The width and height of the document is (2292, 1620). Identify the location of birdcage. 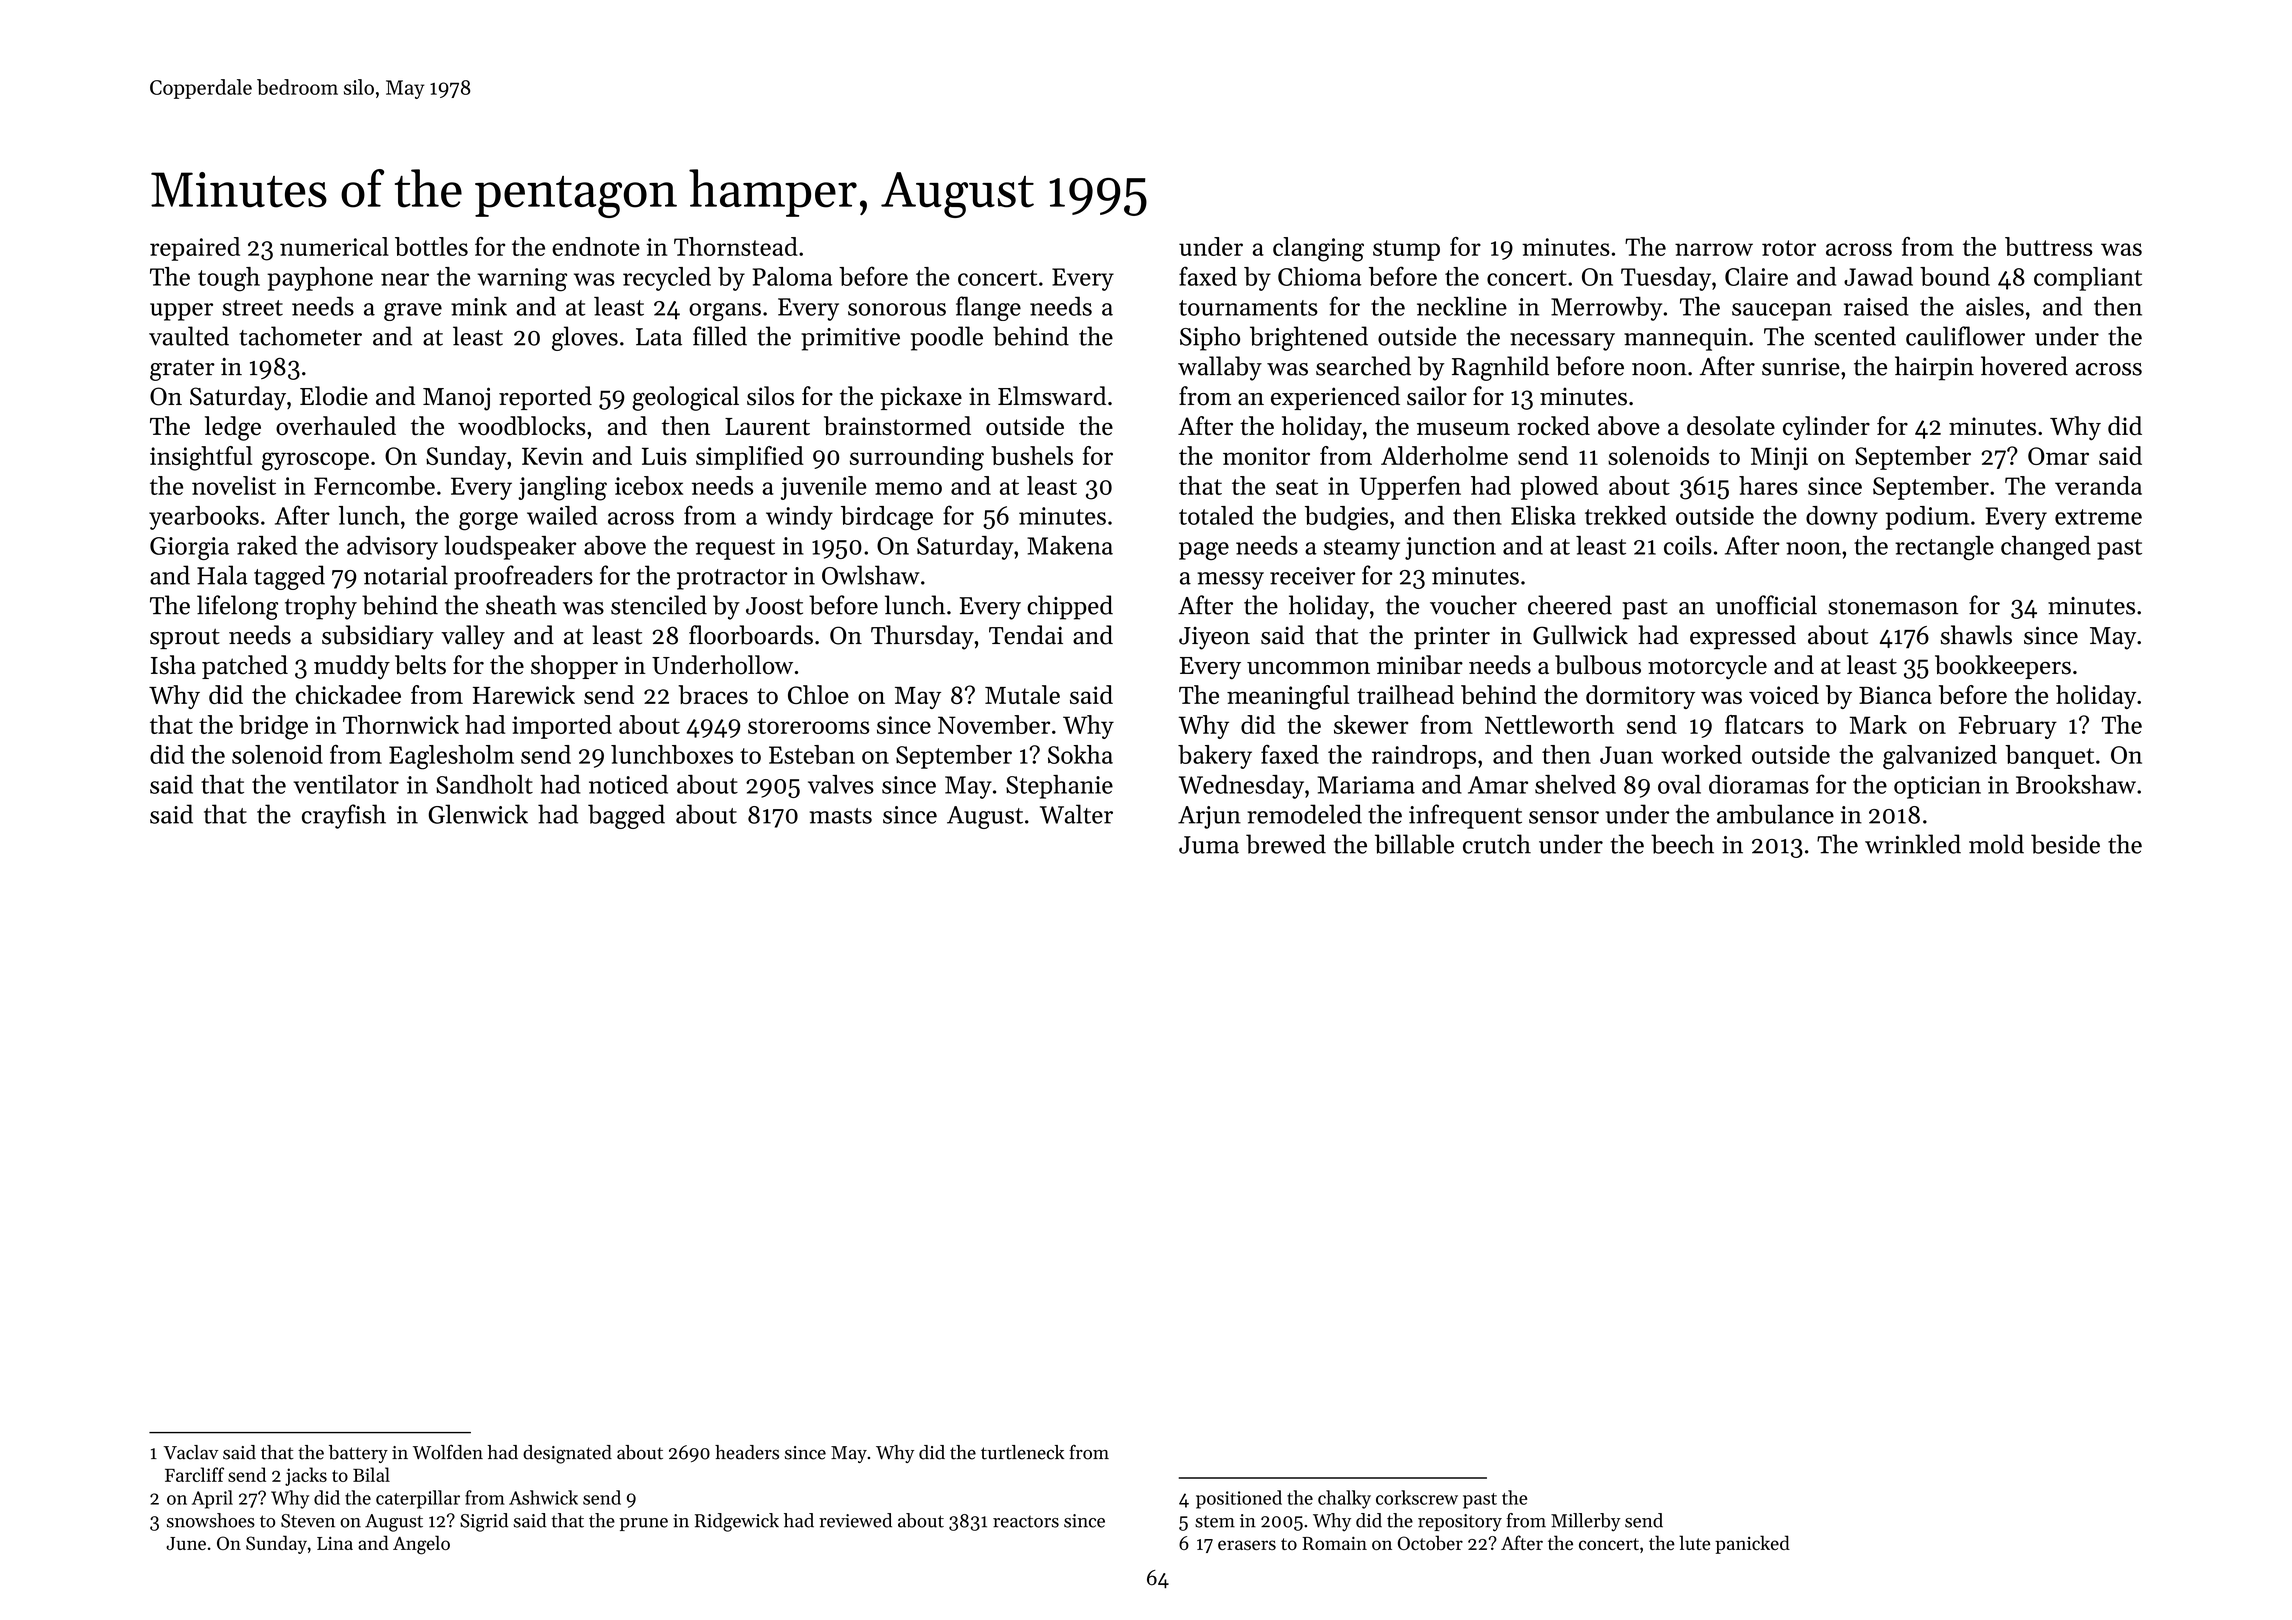
(887, 518).
